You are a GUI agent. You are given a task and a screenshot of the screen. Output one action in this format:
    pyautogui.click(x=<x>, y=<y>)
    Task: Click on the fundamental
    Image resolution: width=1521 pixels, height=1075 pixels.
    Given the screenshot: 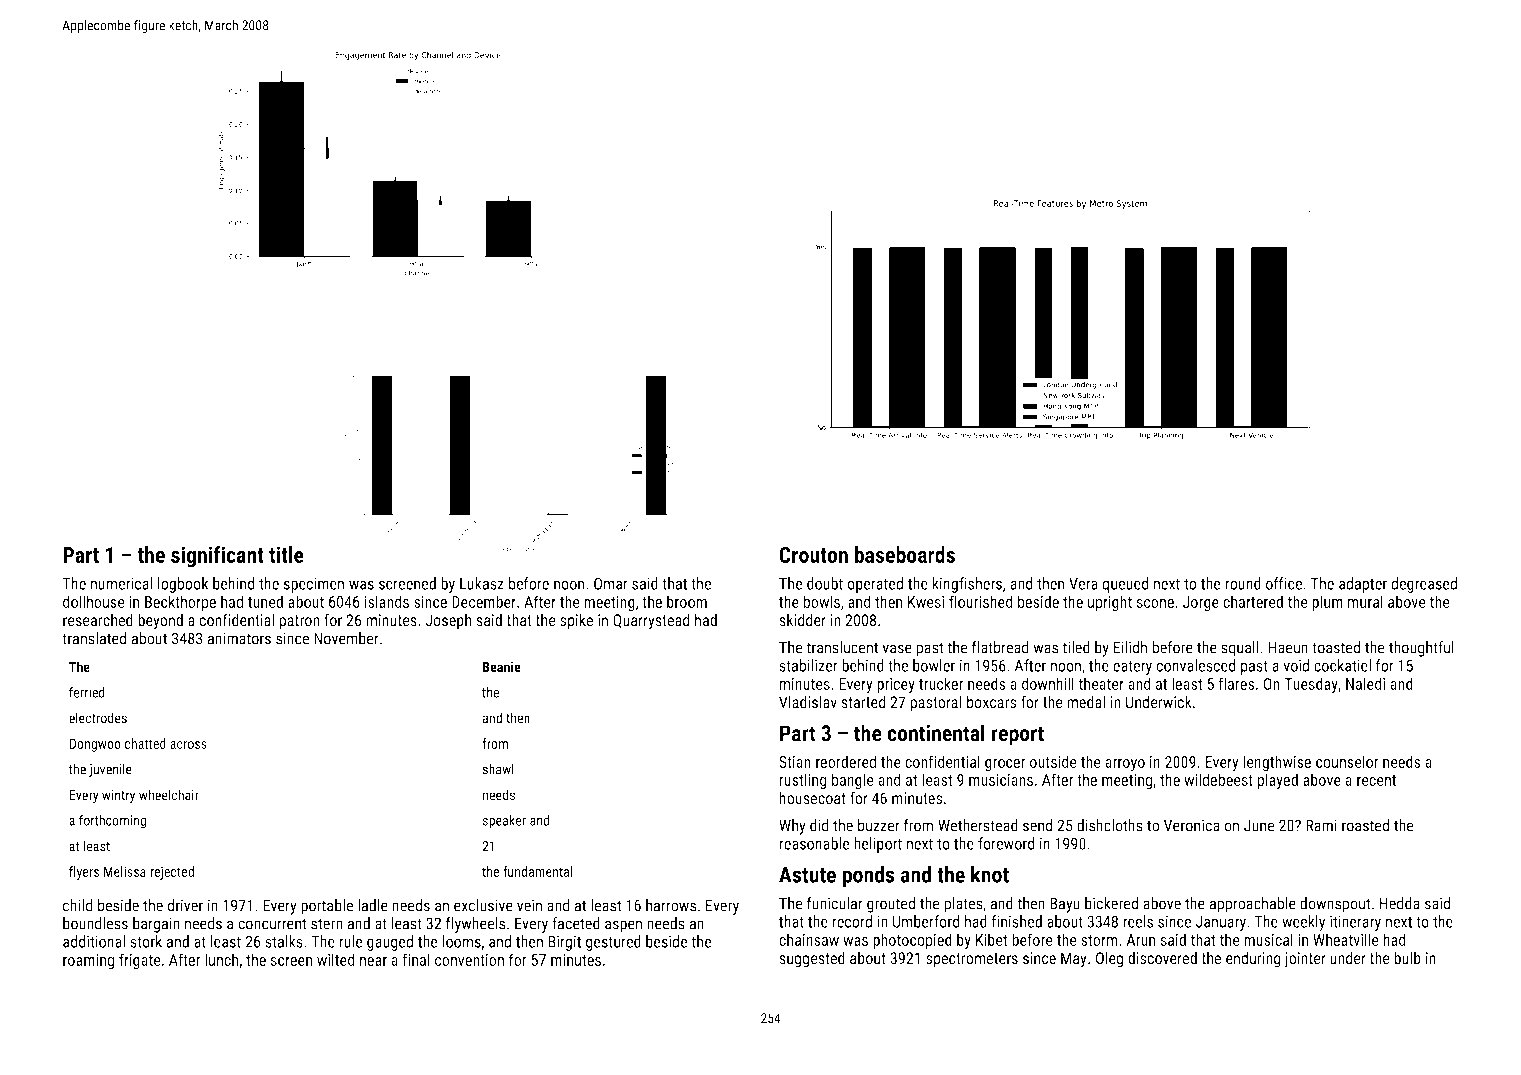 What is the action you would take?
    pyautogui.click(x=538, y=871)
